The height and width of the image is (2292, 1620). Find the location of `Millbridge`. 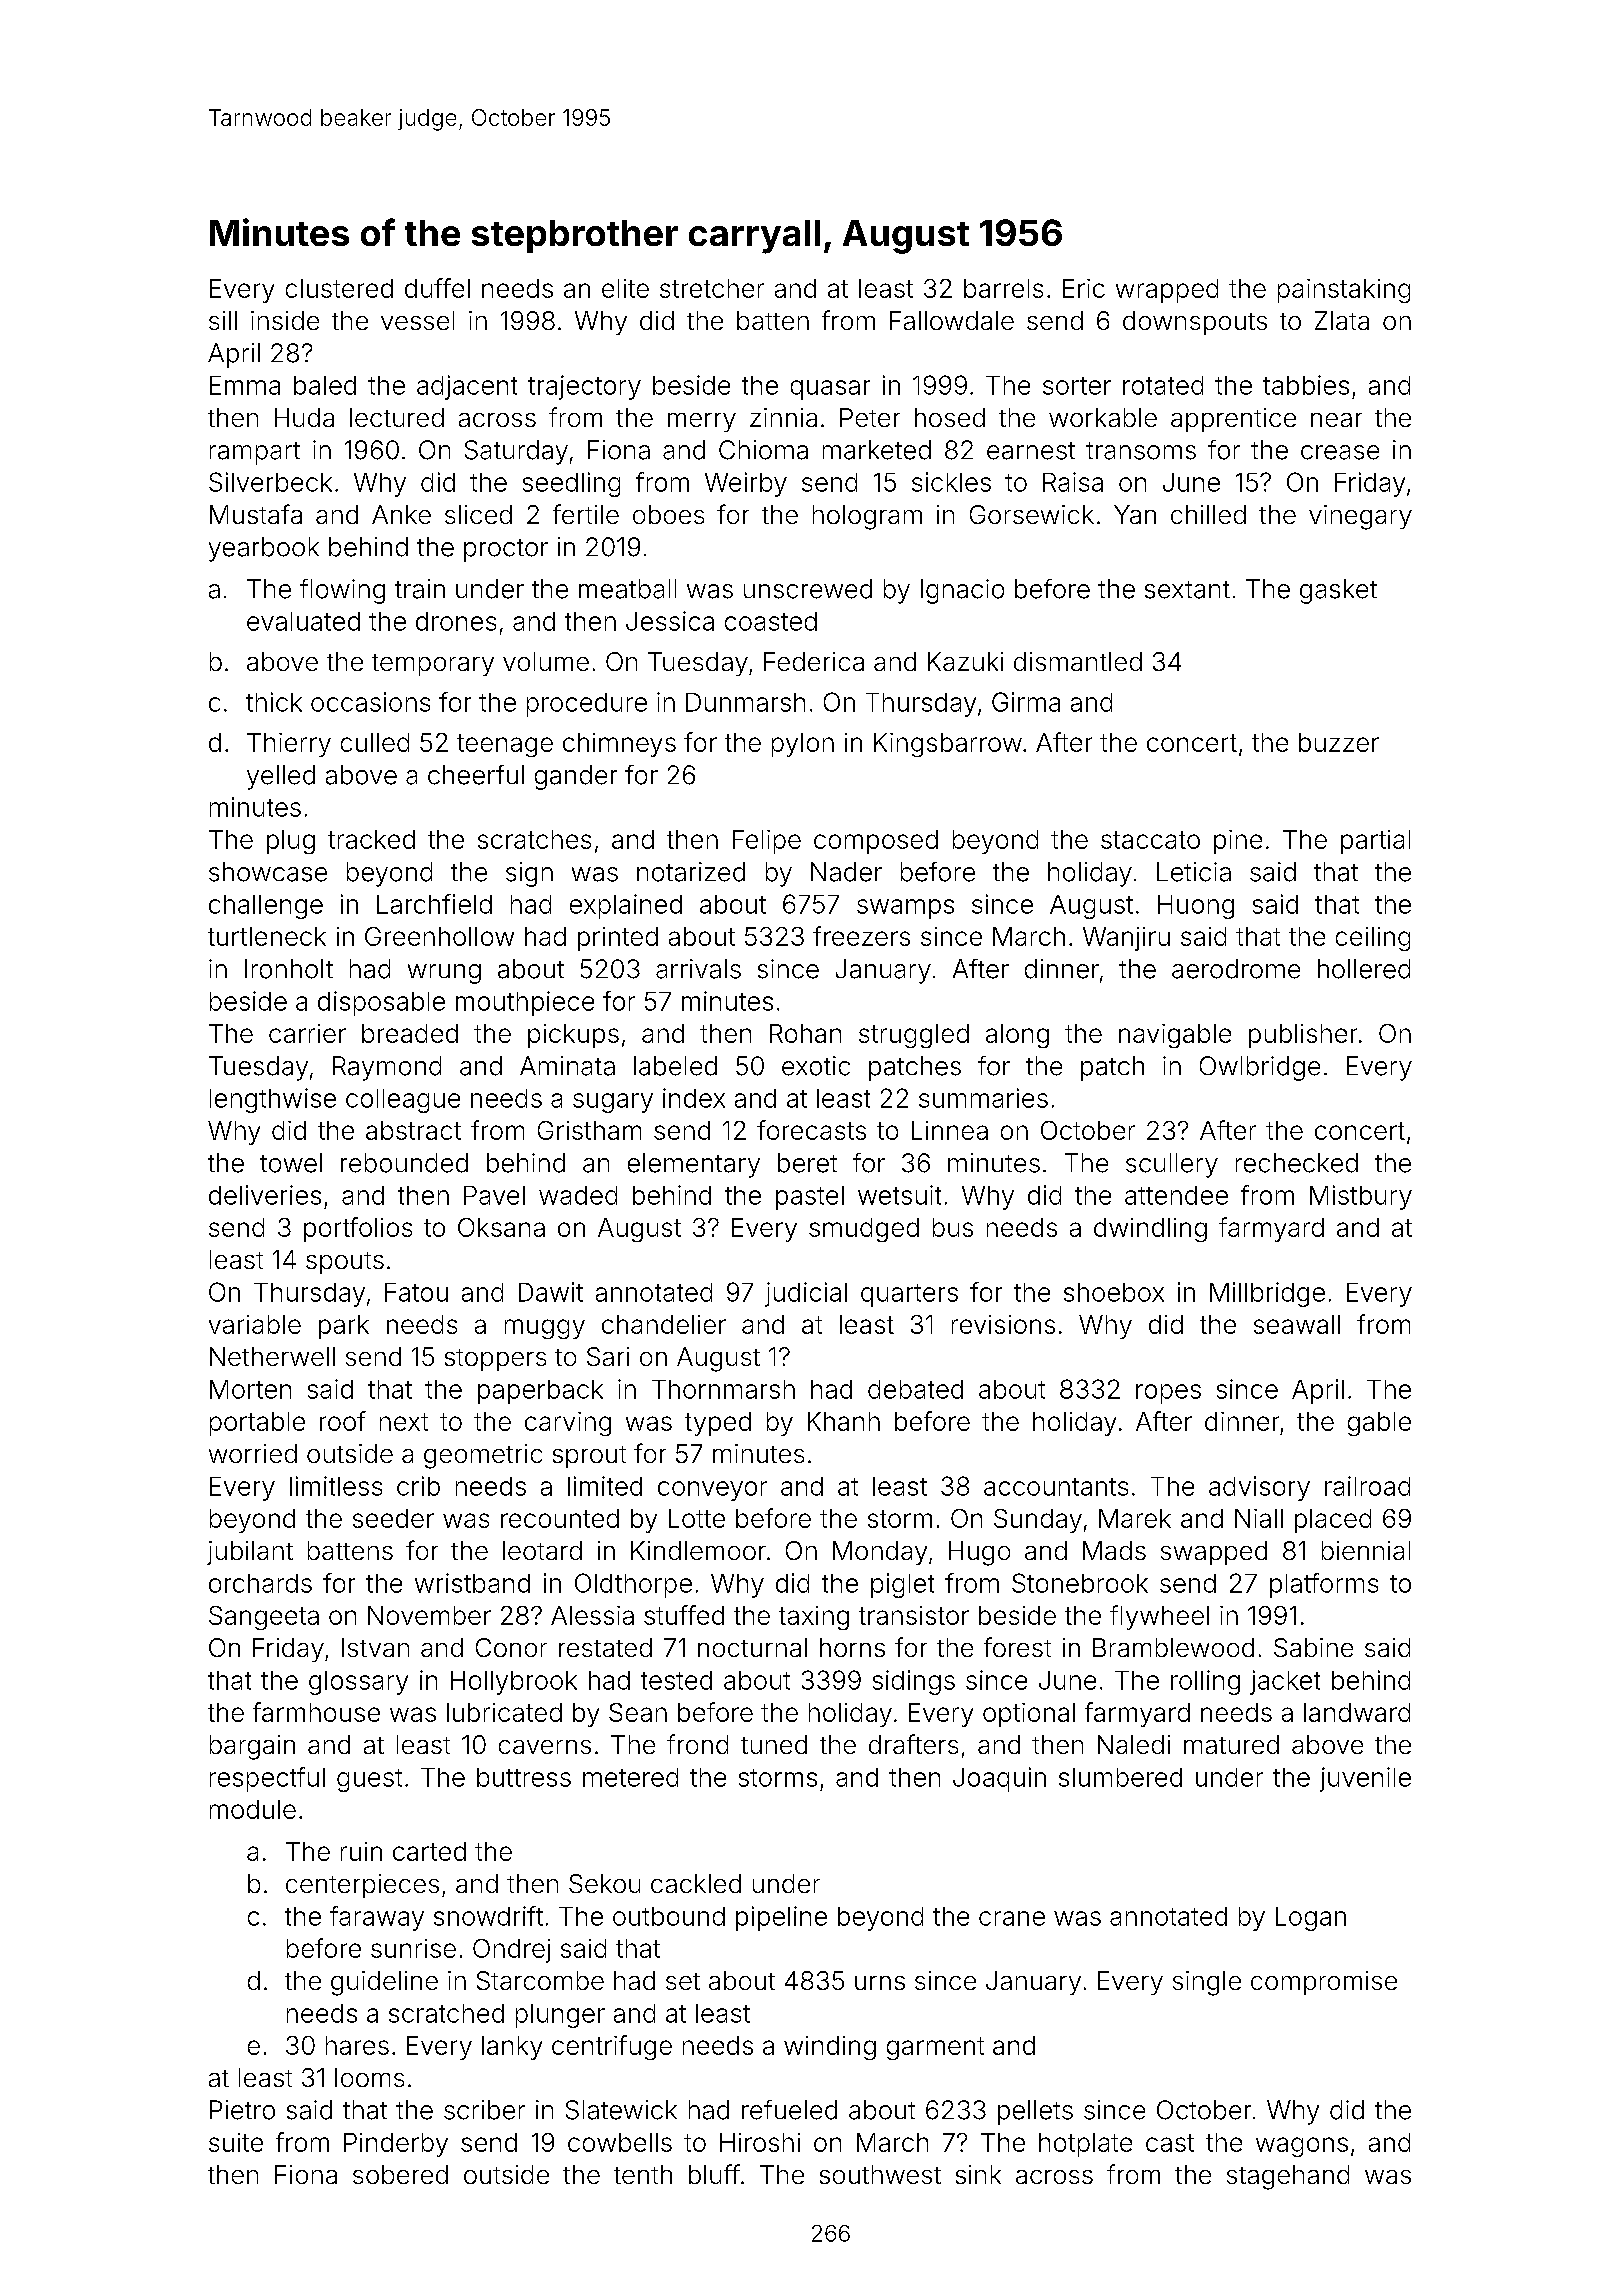

Millbridge is located at coordinates (1267, 1294).
